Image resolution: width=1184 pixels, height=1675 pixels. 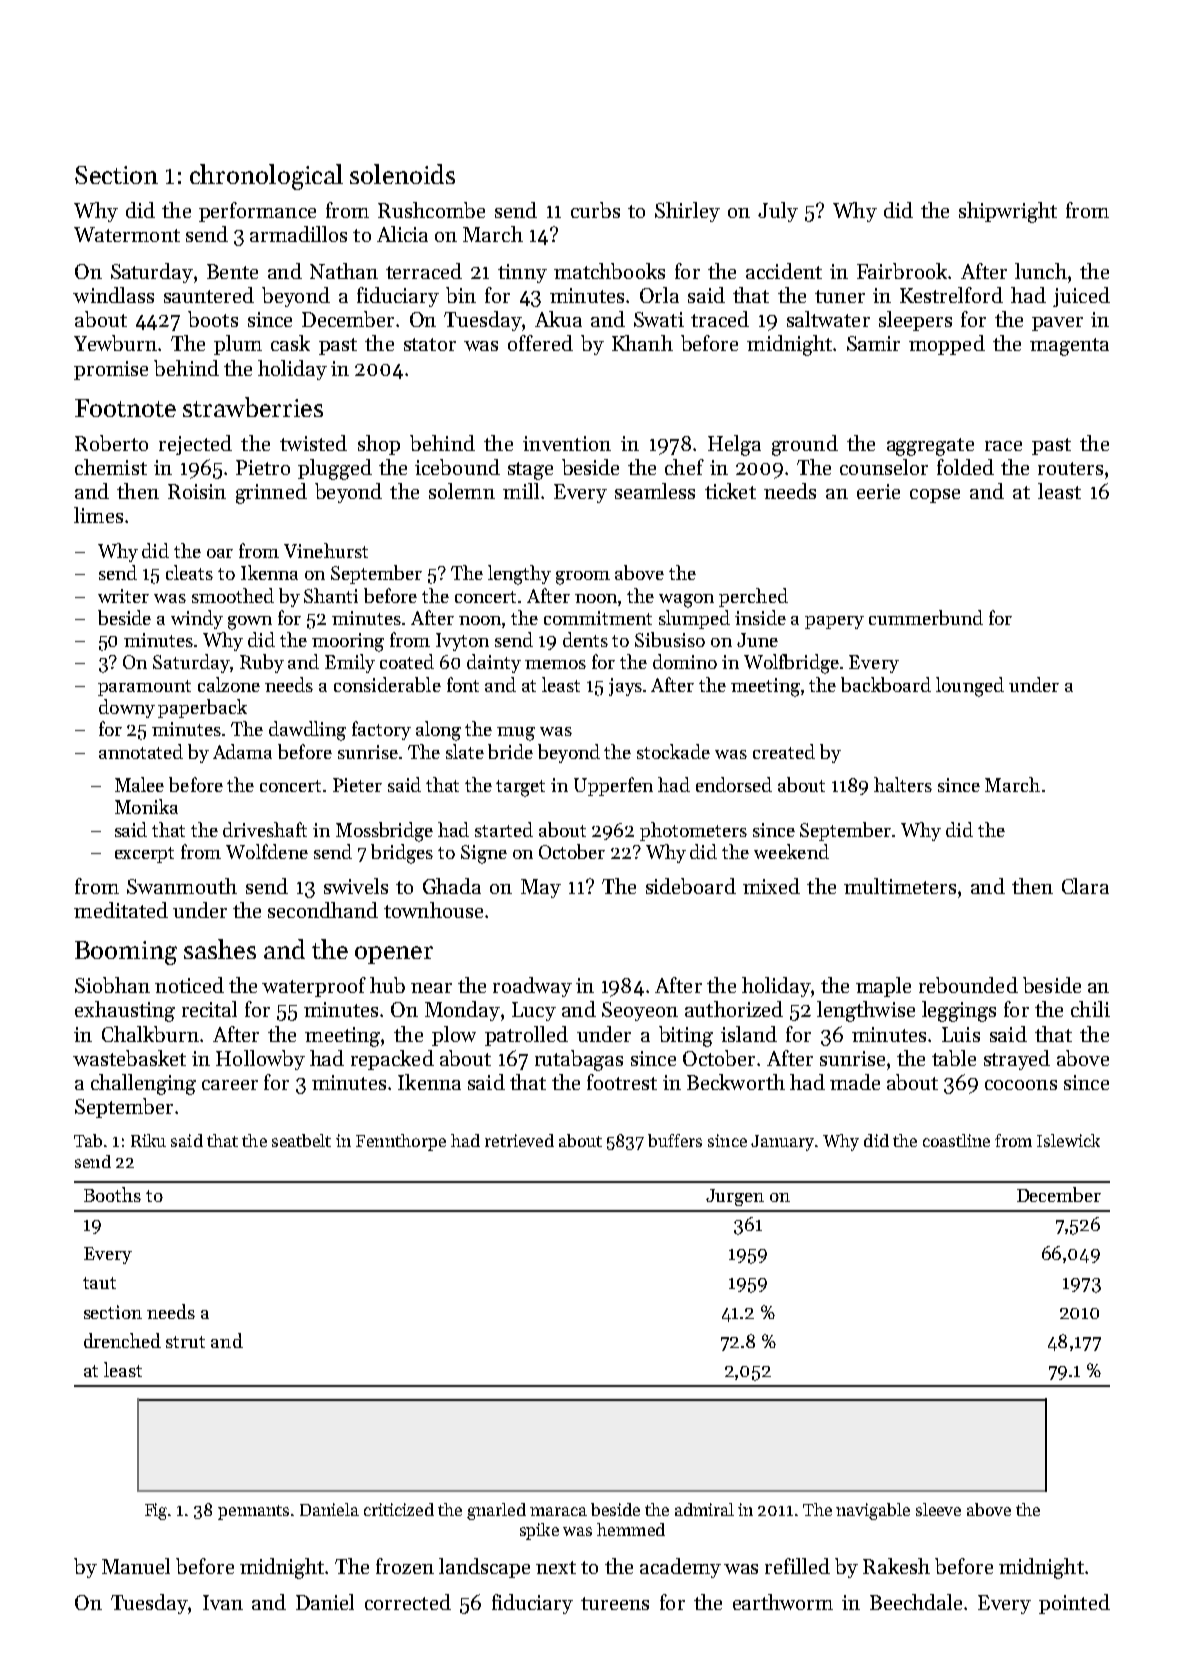 I want to click on Footnote, so click(x=125, y=408).
